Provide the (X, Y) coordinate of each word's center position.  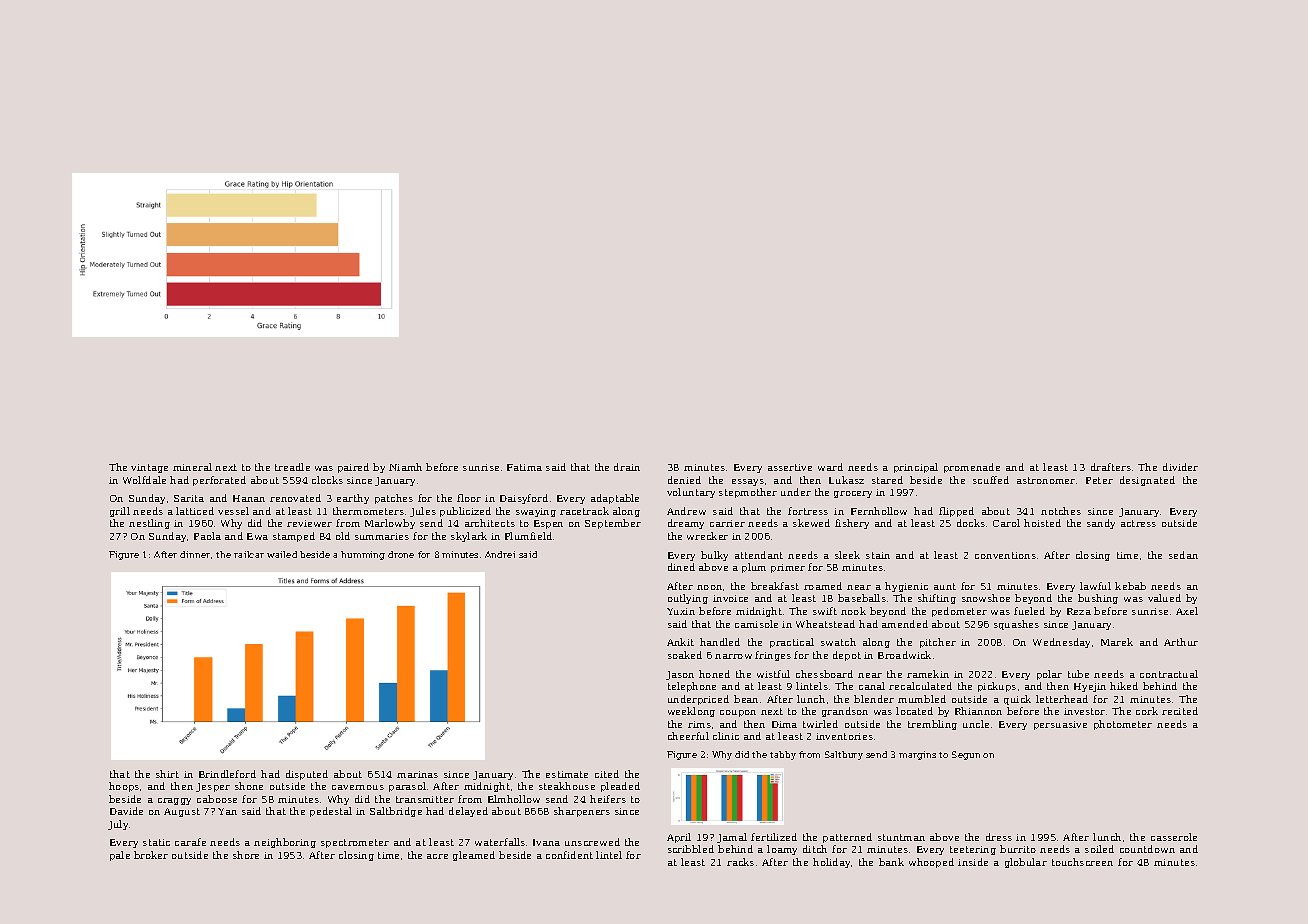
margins (917, 755)
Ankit (680, 642)
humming (363, 555)
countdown (1147, 849)
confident (569, 855)
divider (1180, 467)
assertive (790, 467)
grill (120, 512)
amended (905, 624)
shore (246, 855)
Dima (784, 724)
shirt (167, 774)
